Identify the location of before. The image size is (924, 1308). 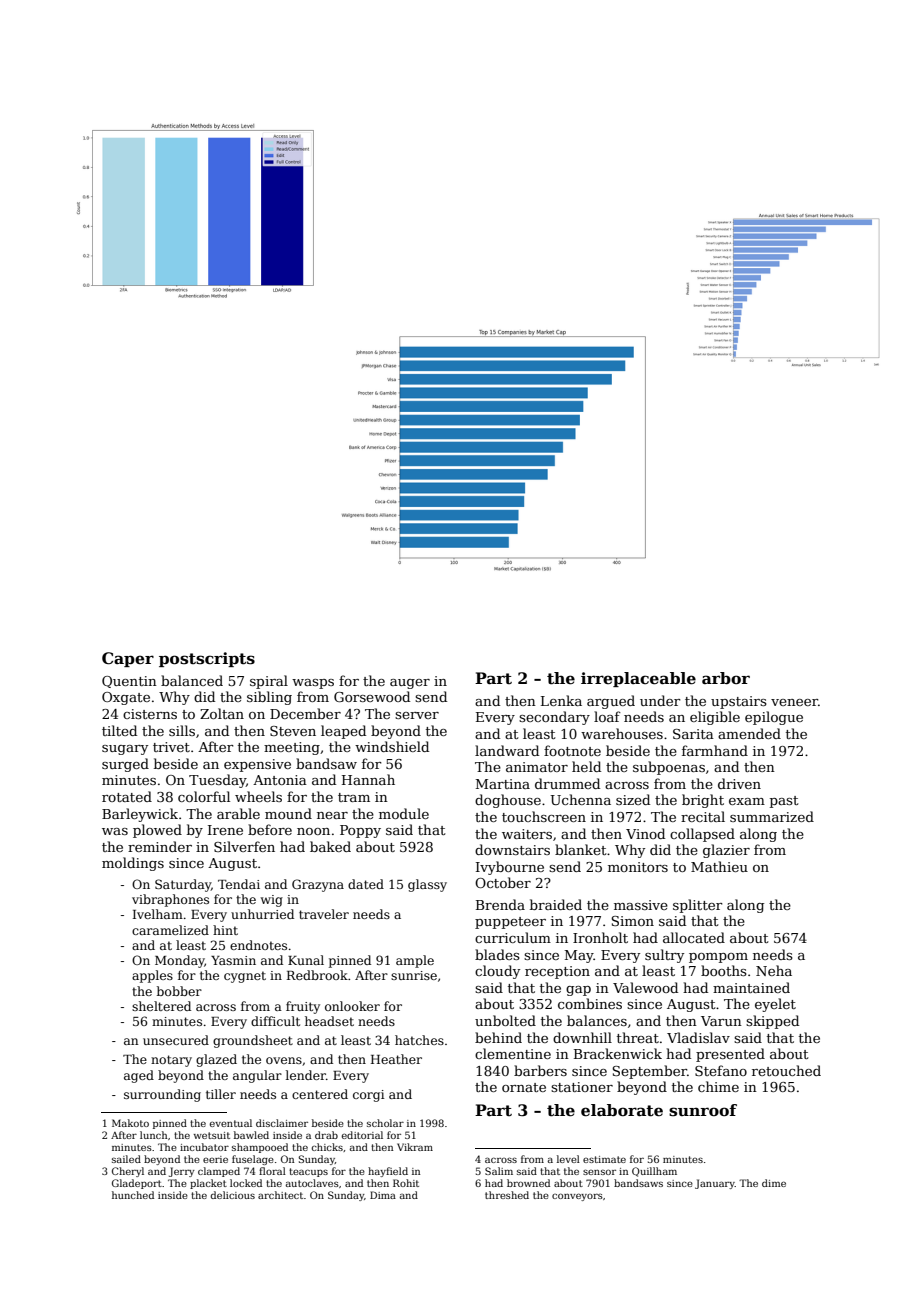
(270, 829).
